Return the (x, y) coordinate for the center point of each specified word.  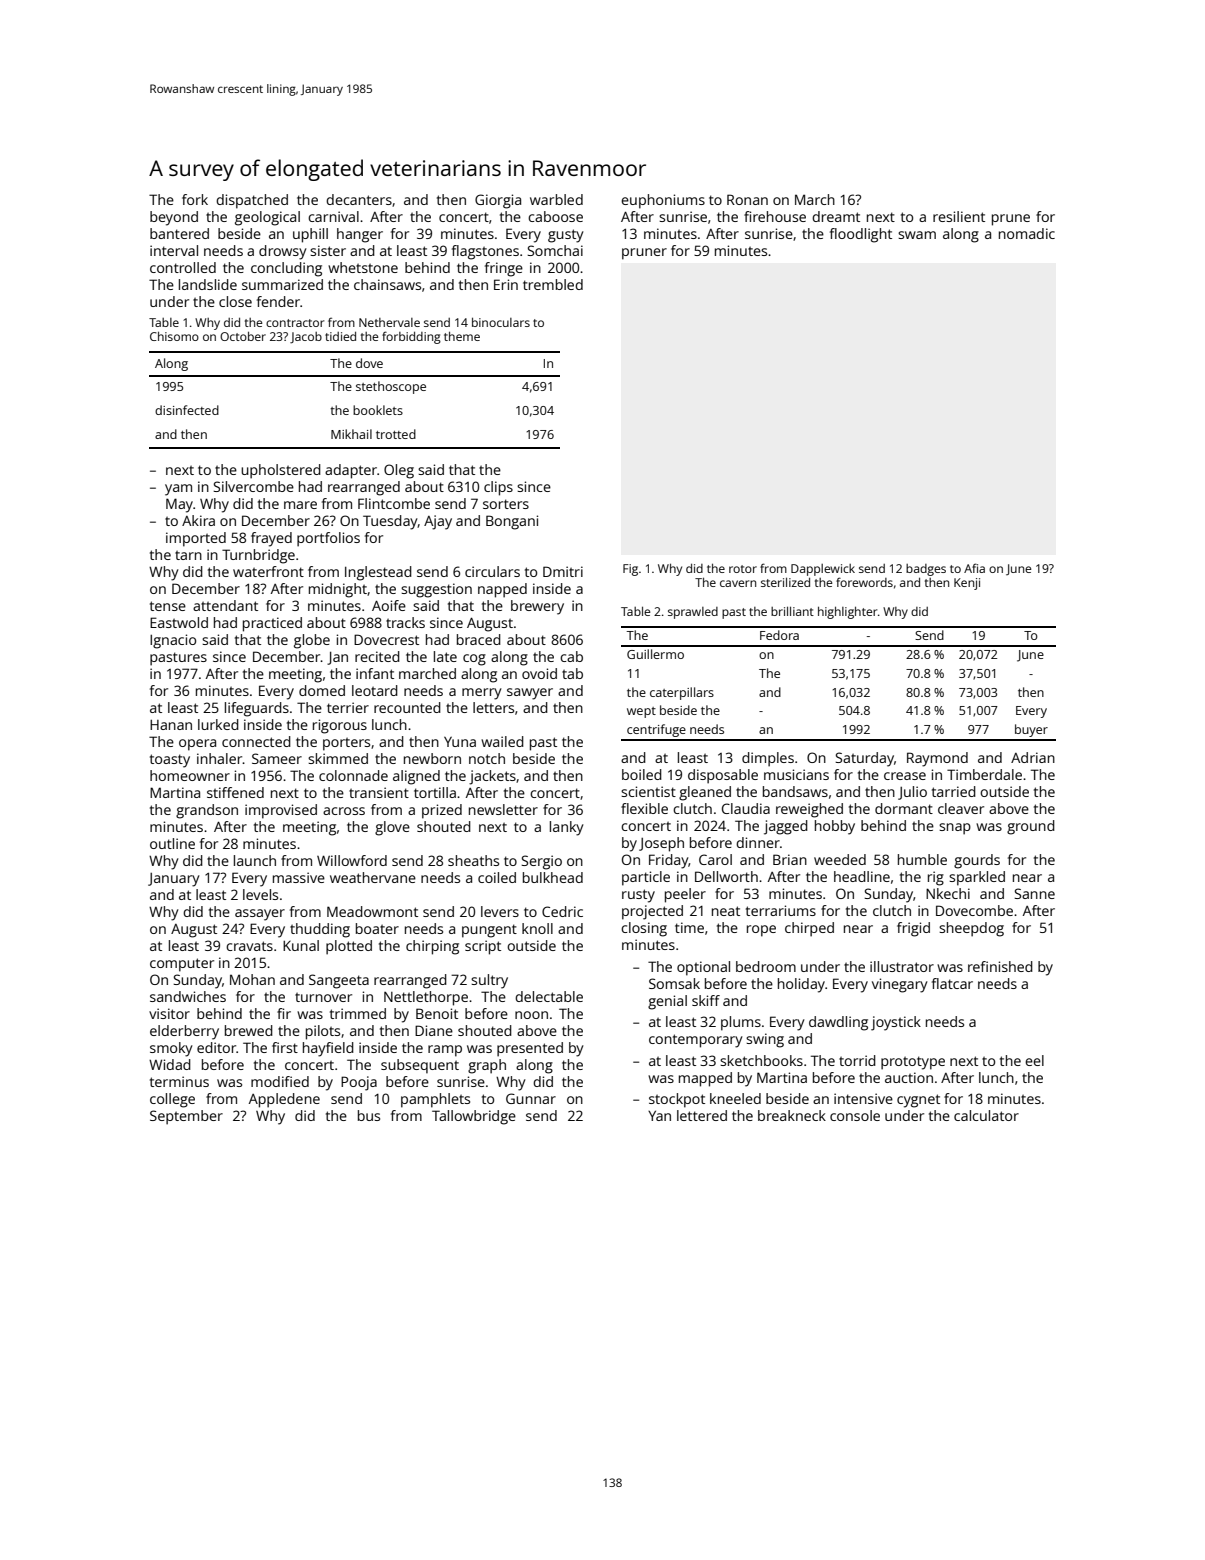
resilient (959, 216)
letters (493, 707)
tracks (405, 622)
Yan (659, 1115)
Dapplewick (823, 570)
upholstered (281, 471)
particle (646, 878)
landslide (208, 284)
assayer (260, 915)
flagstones (485, 252)
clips (498, 488)
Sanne (1034, 893)
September (186, 1117)
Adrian (1033, 757)
